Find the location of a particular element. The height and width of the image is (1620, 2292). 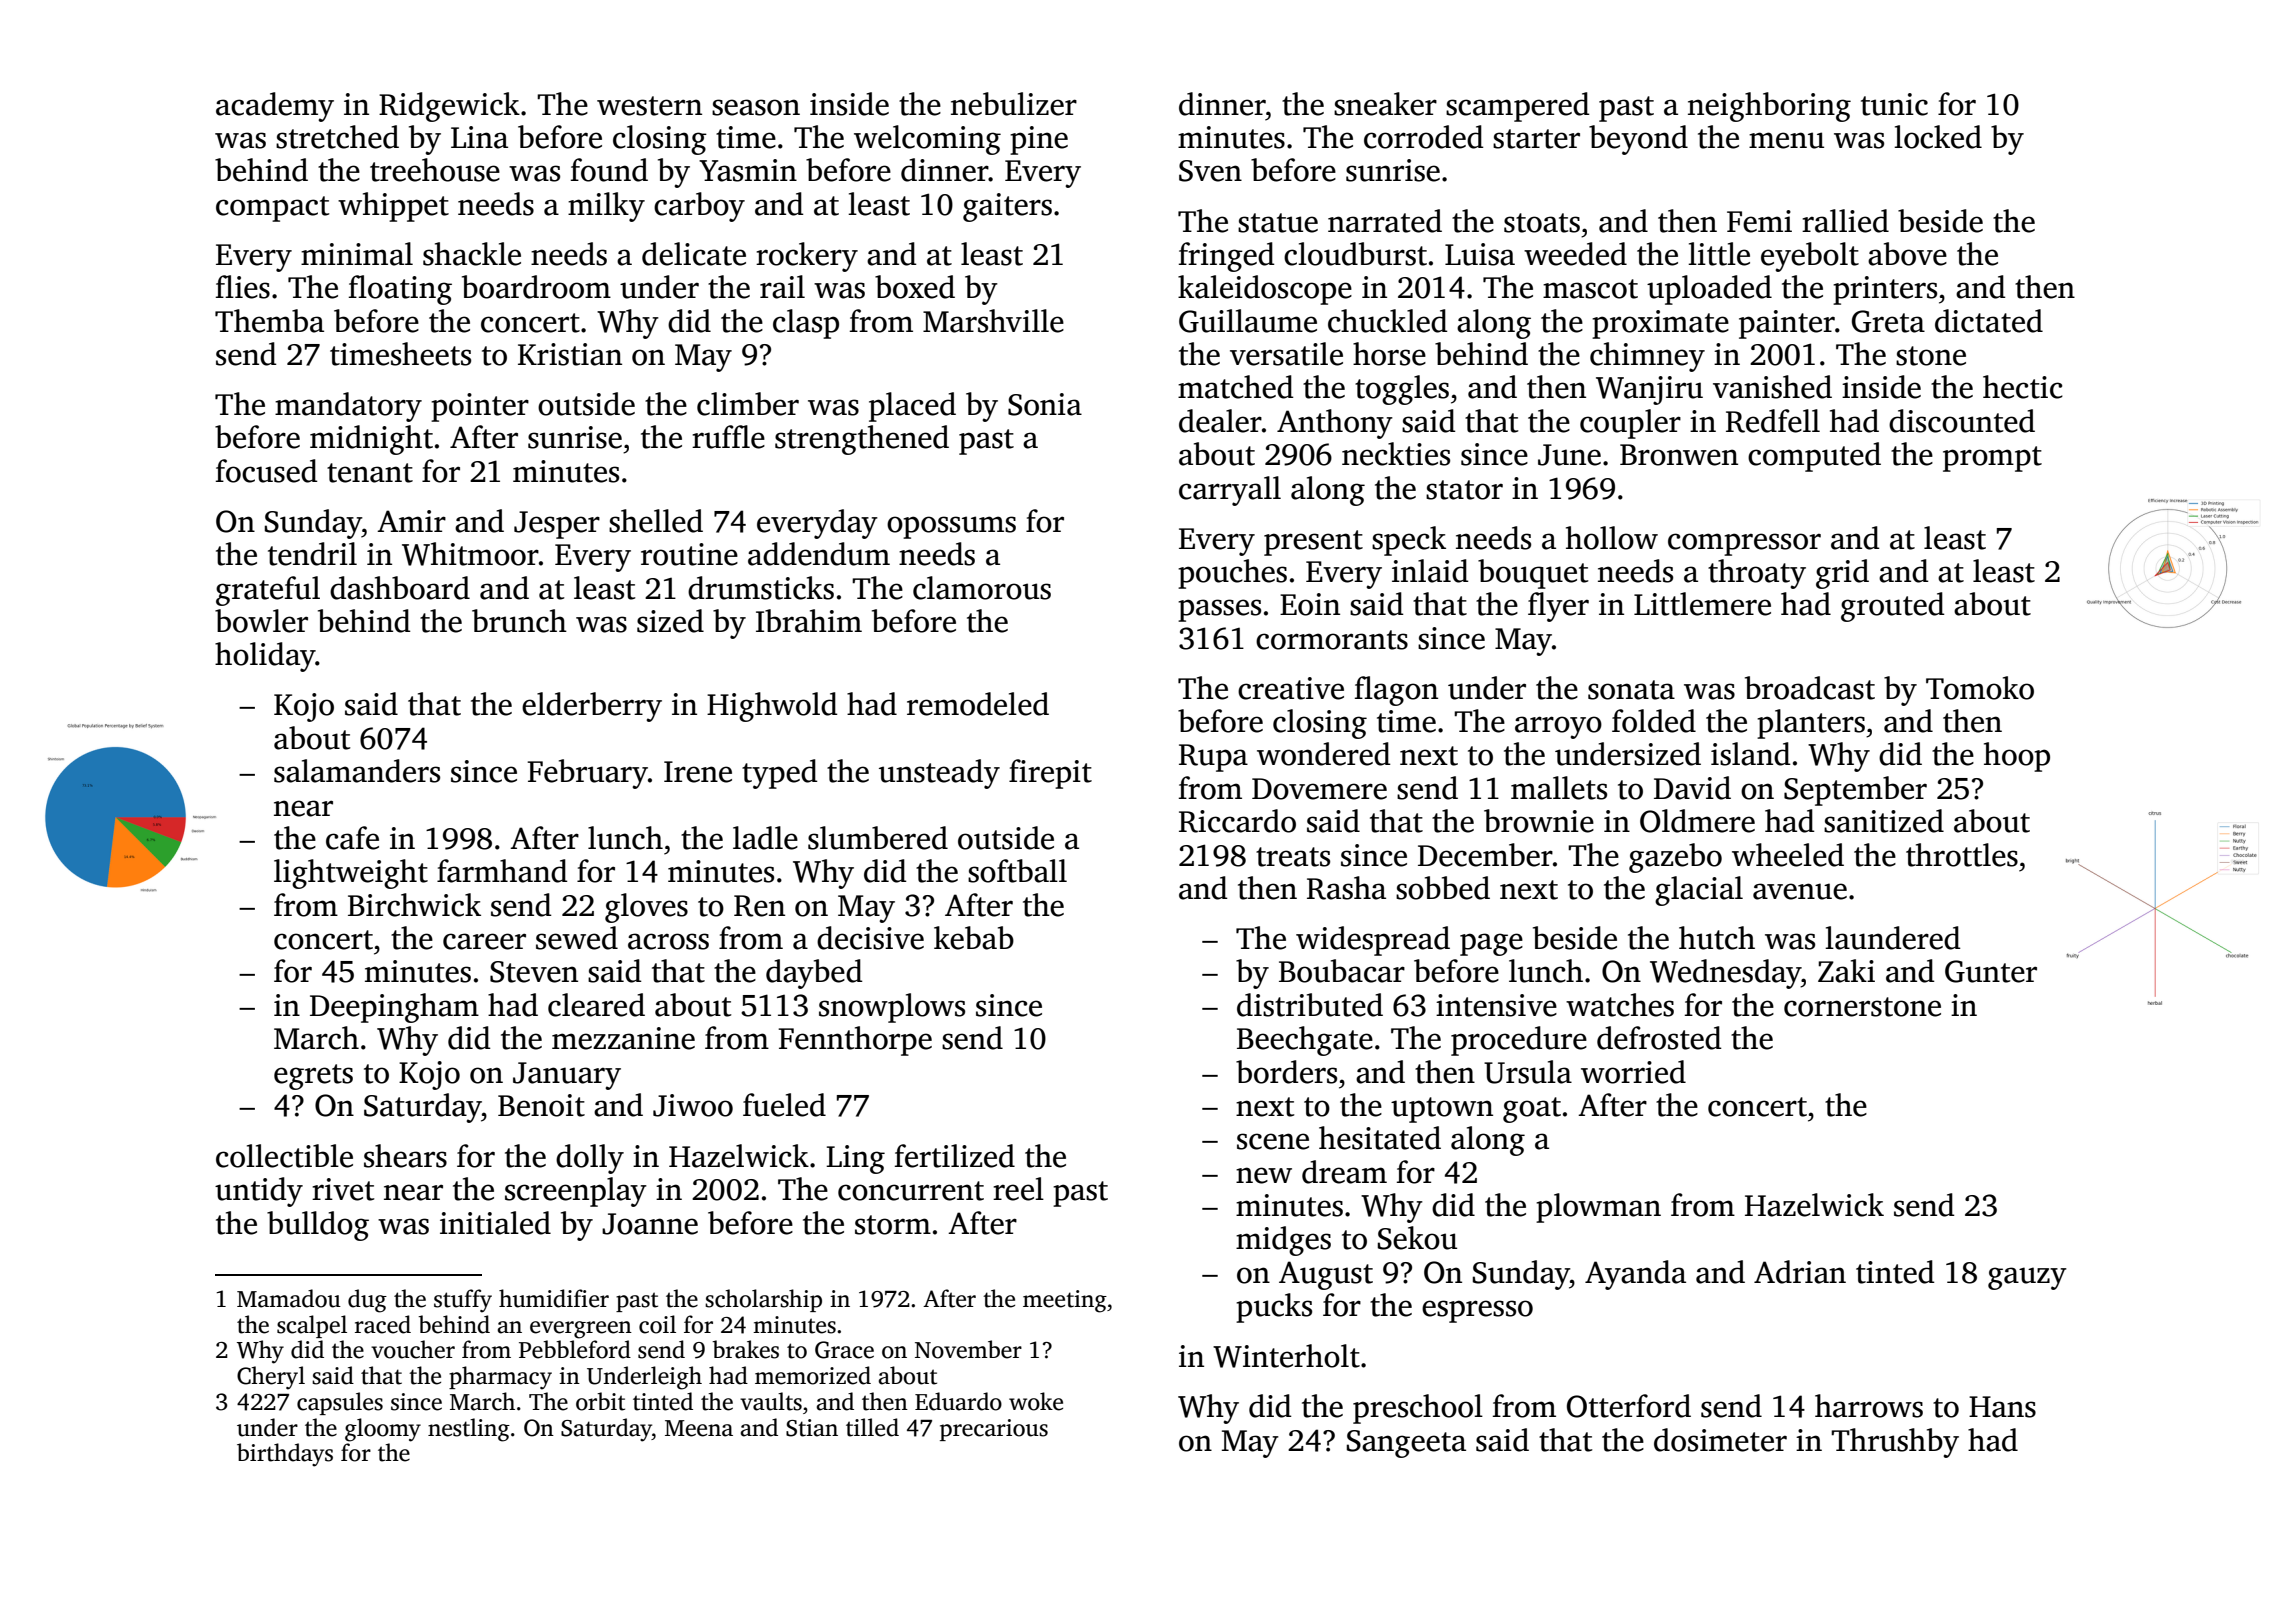

Rupa is located at coordinates (1213, 758).
